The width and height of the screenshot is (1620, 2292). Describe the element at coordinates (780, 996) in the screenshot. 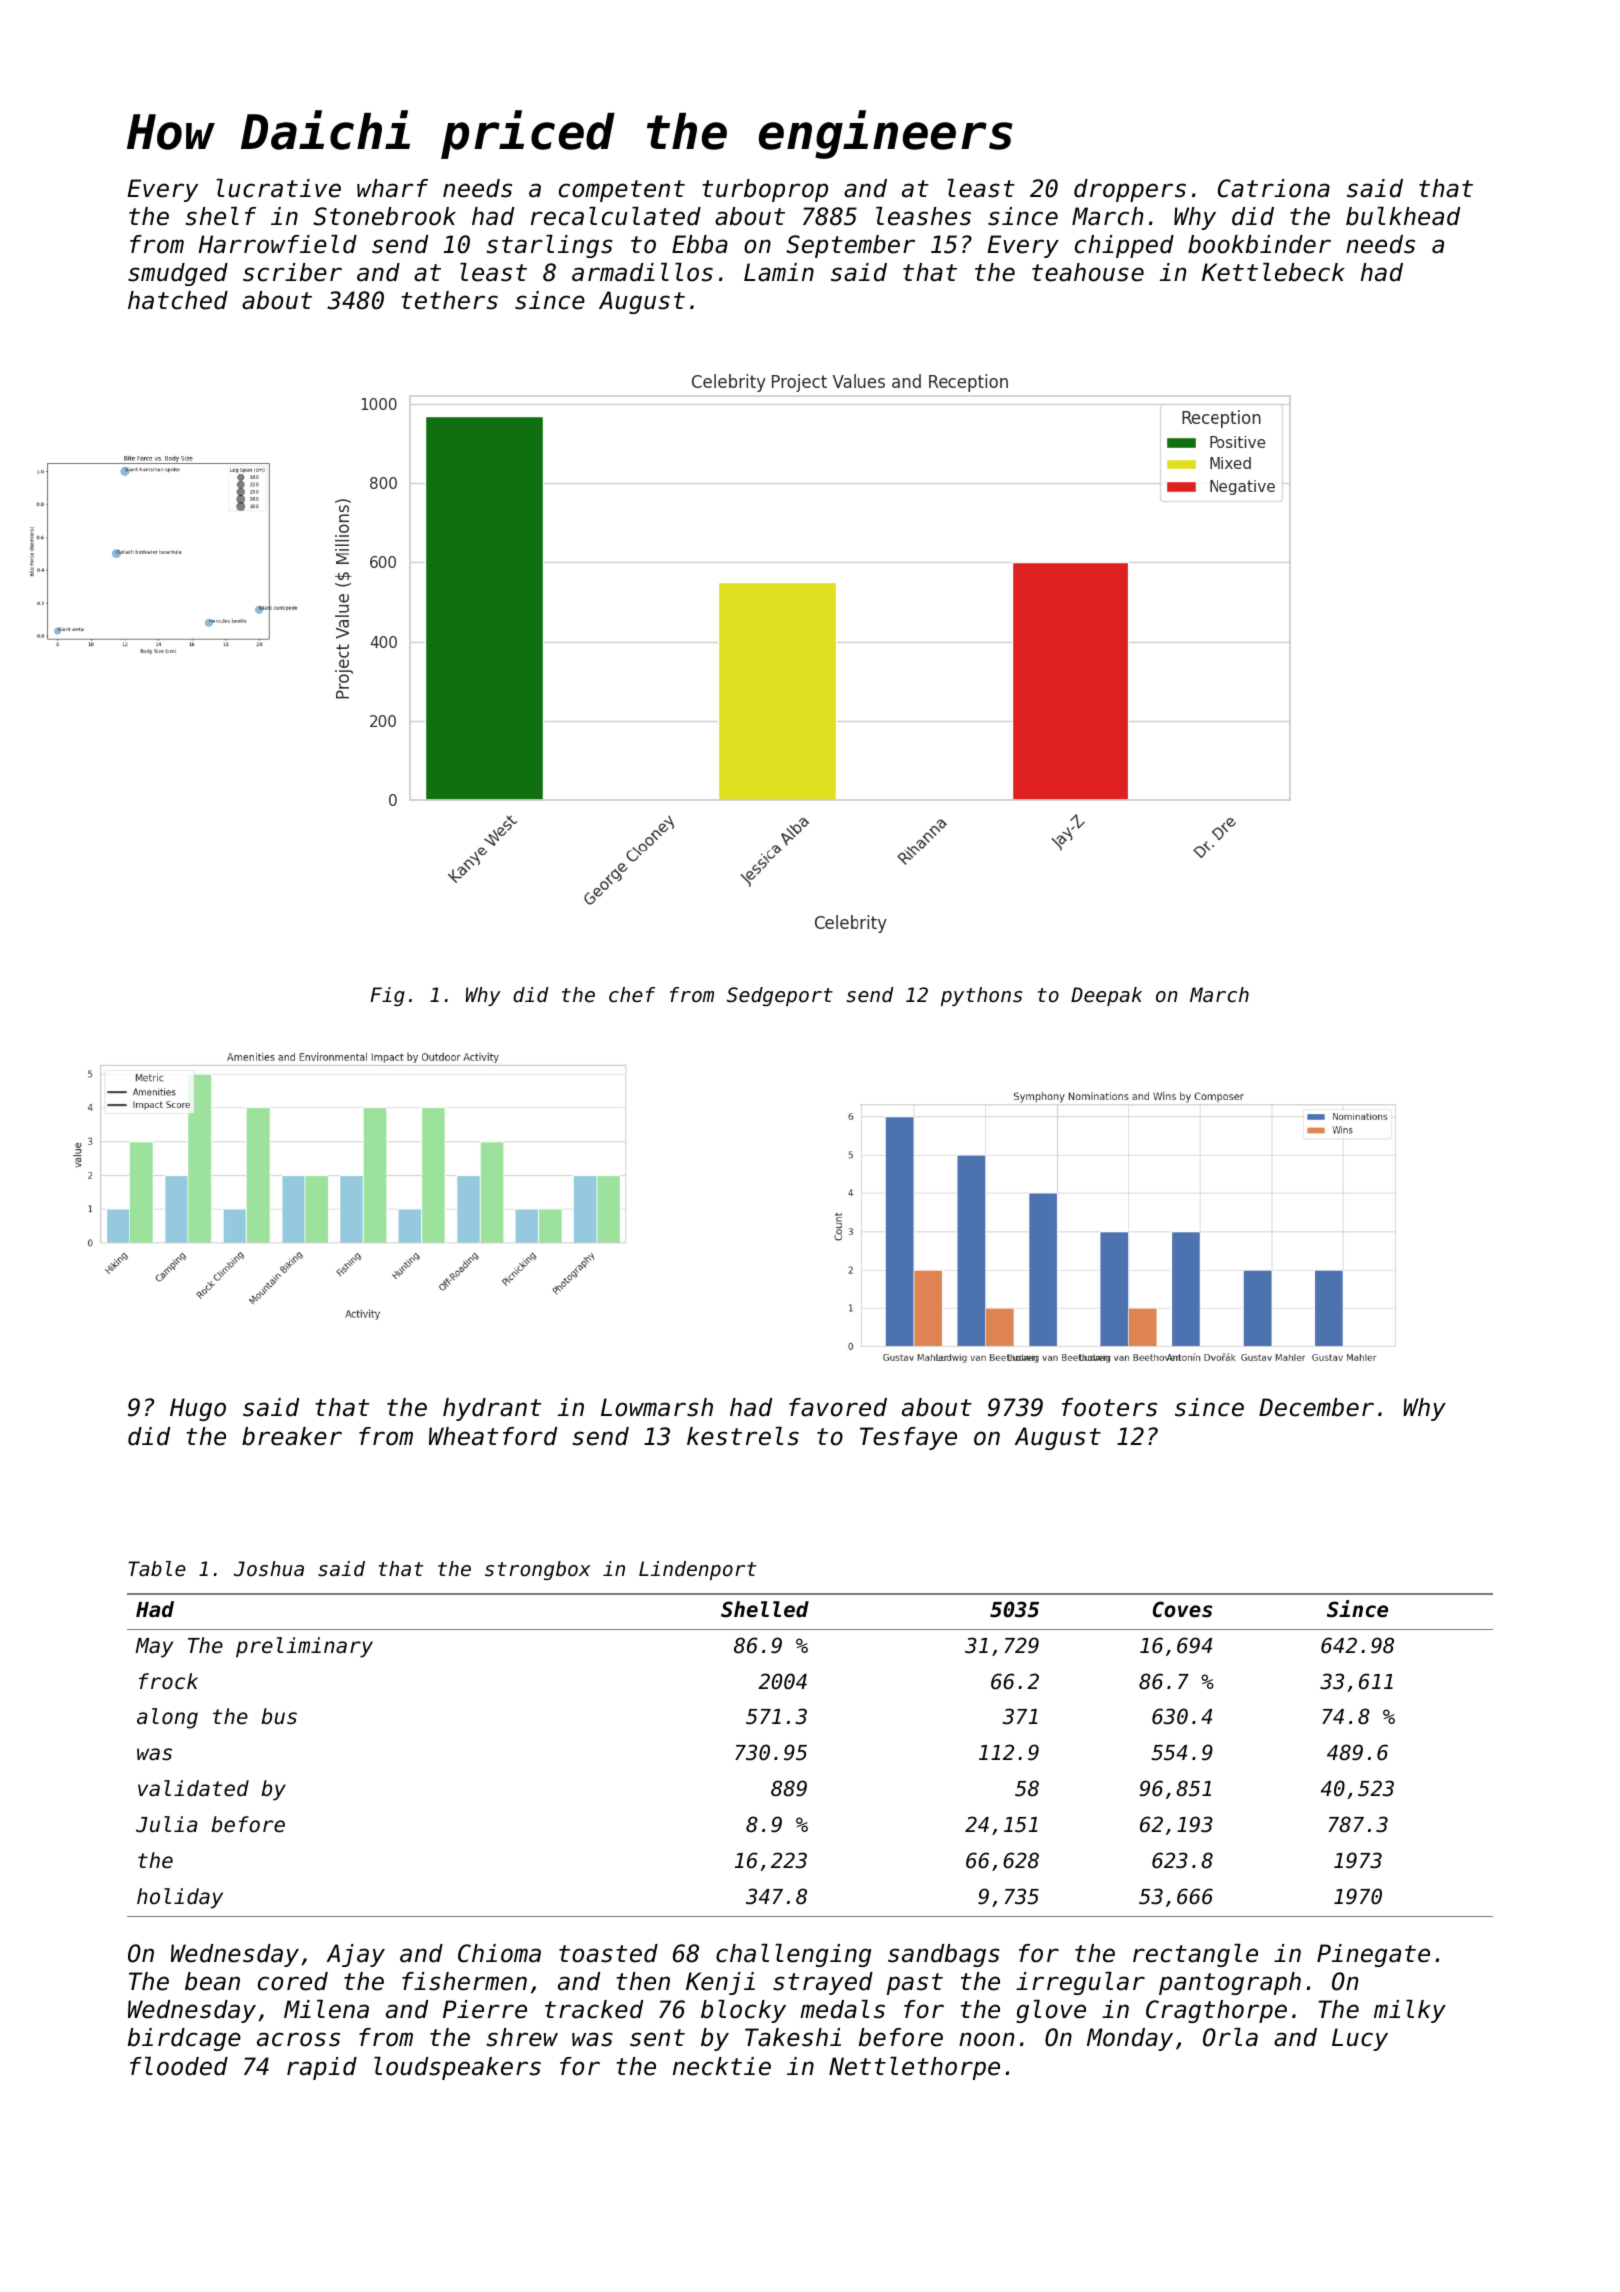

I see `Sedgeport` at that location.
